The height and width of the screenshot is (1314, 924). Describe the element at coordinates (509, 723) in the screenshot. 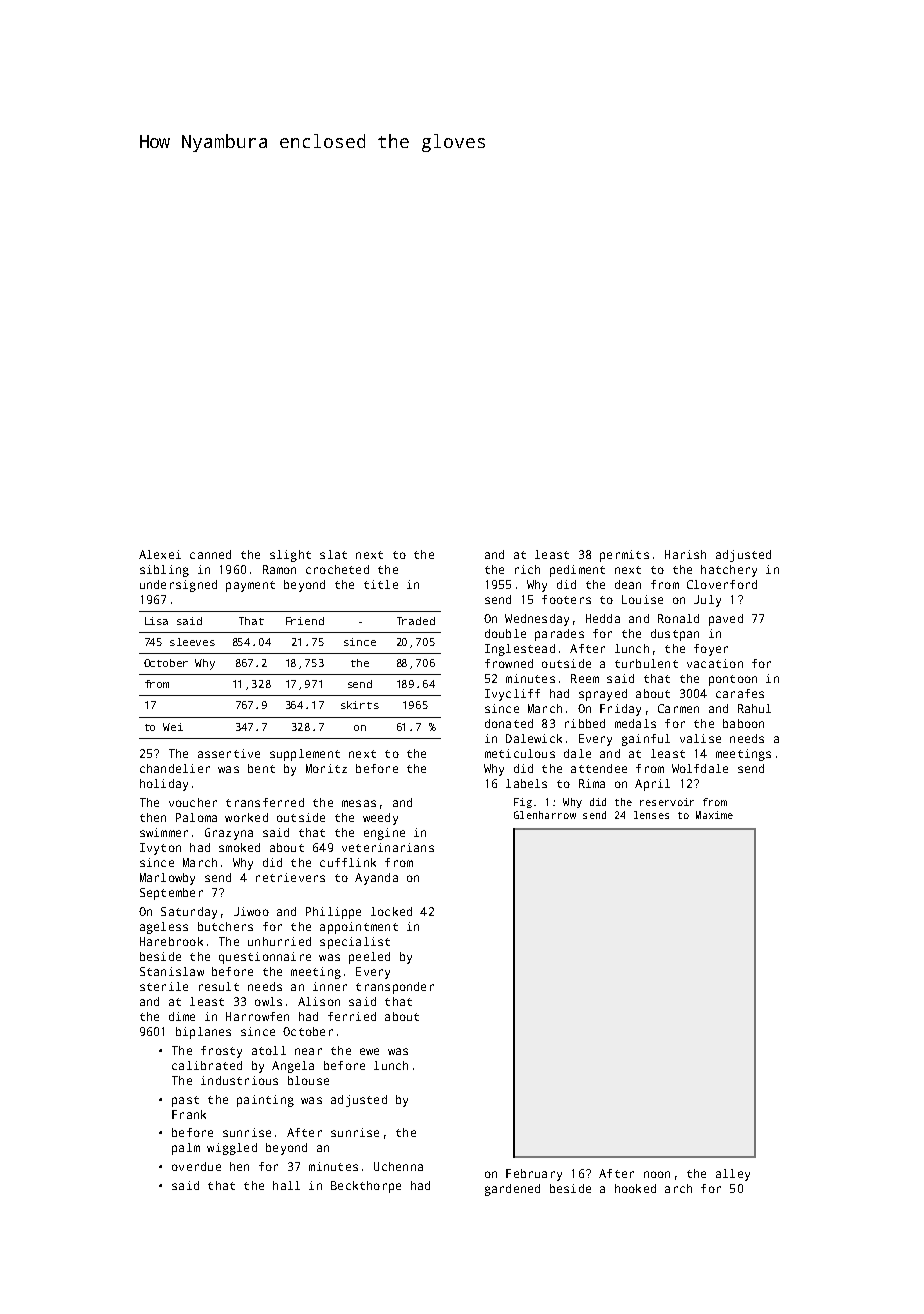

I see `donated` at that location.
